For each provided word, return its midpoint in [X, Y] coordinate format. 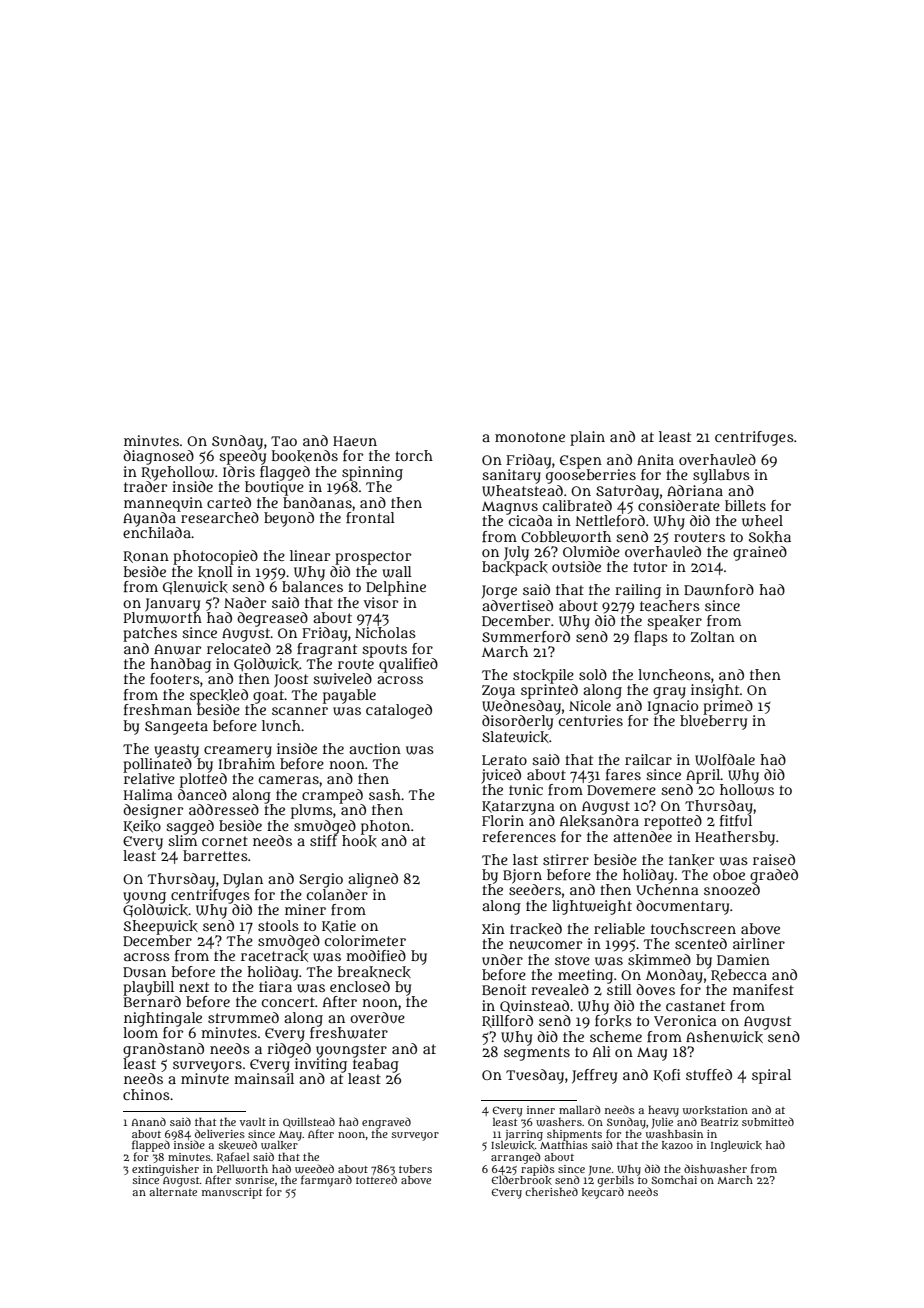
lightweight [592, 907]
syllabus [721, 476]
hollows [747, 790]
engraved [386, 1123]
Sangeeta [176, 728]
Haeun [355, 441]
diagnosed [158, 457]
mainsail [264, 1078]
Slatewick [515, 737]
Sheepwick [161, 927]
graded [774, 876]
